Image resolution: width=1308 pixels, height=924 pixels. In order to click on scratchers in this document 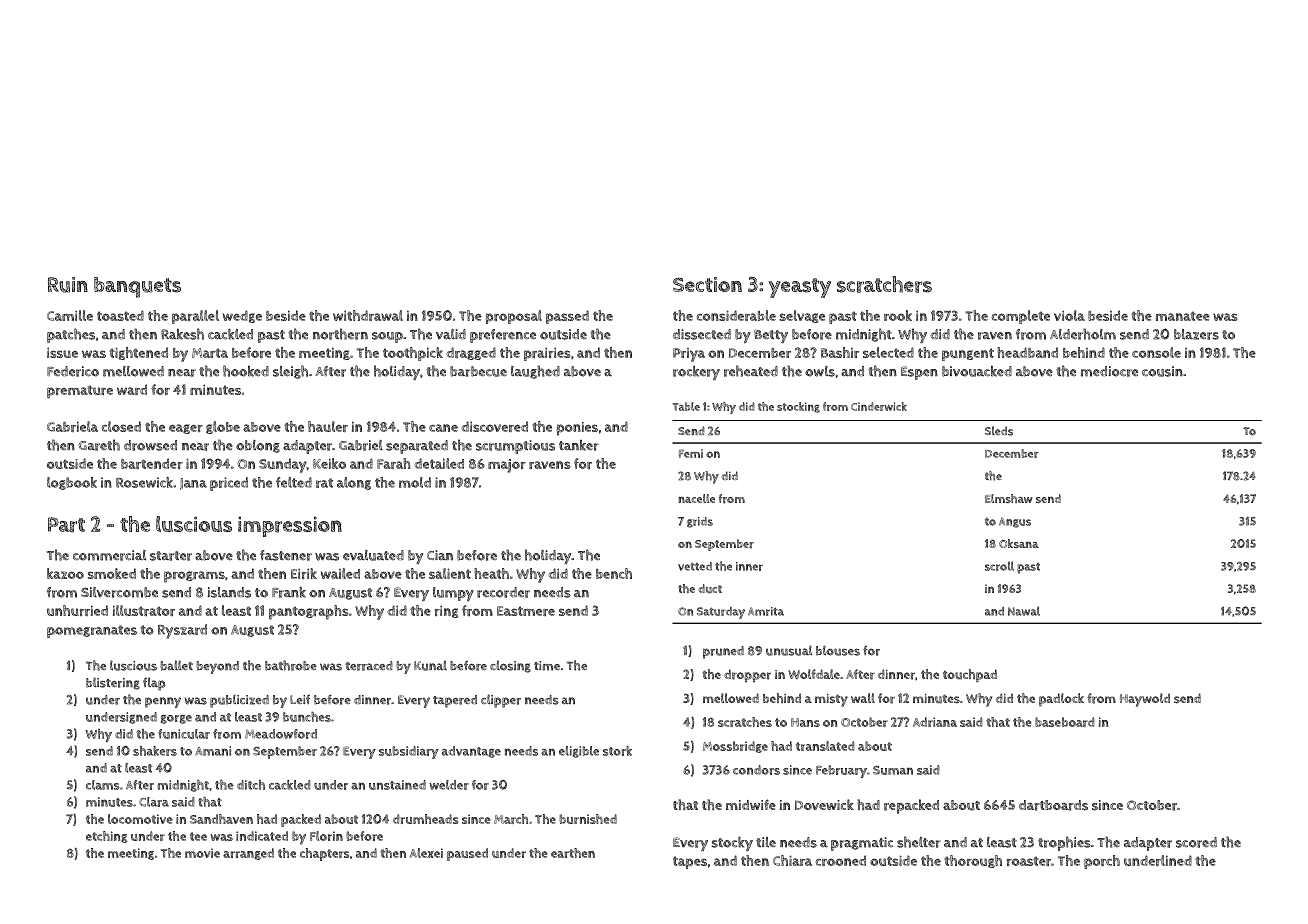, I will do `click(884, 284)`.
